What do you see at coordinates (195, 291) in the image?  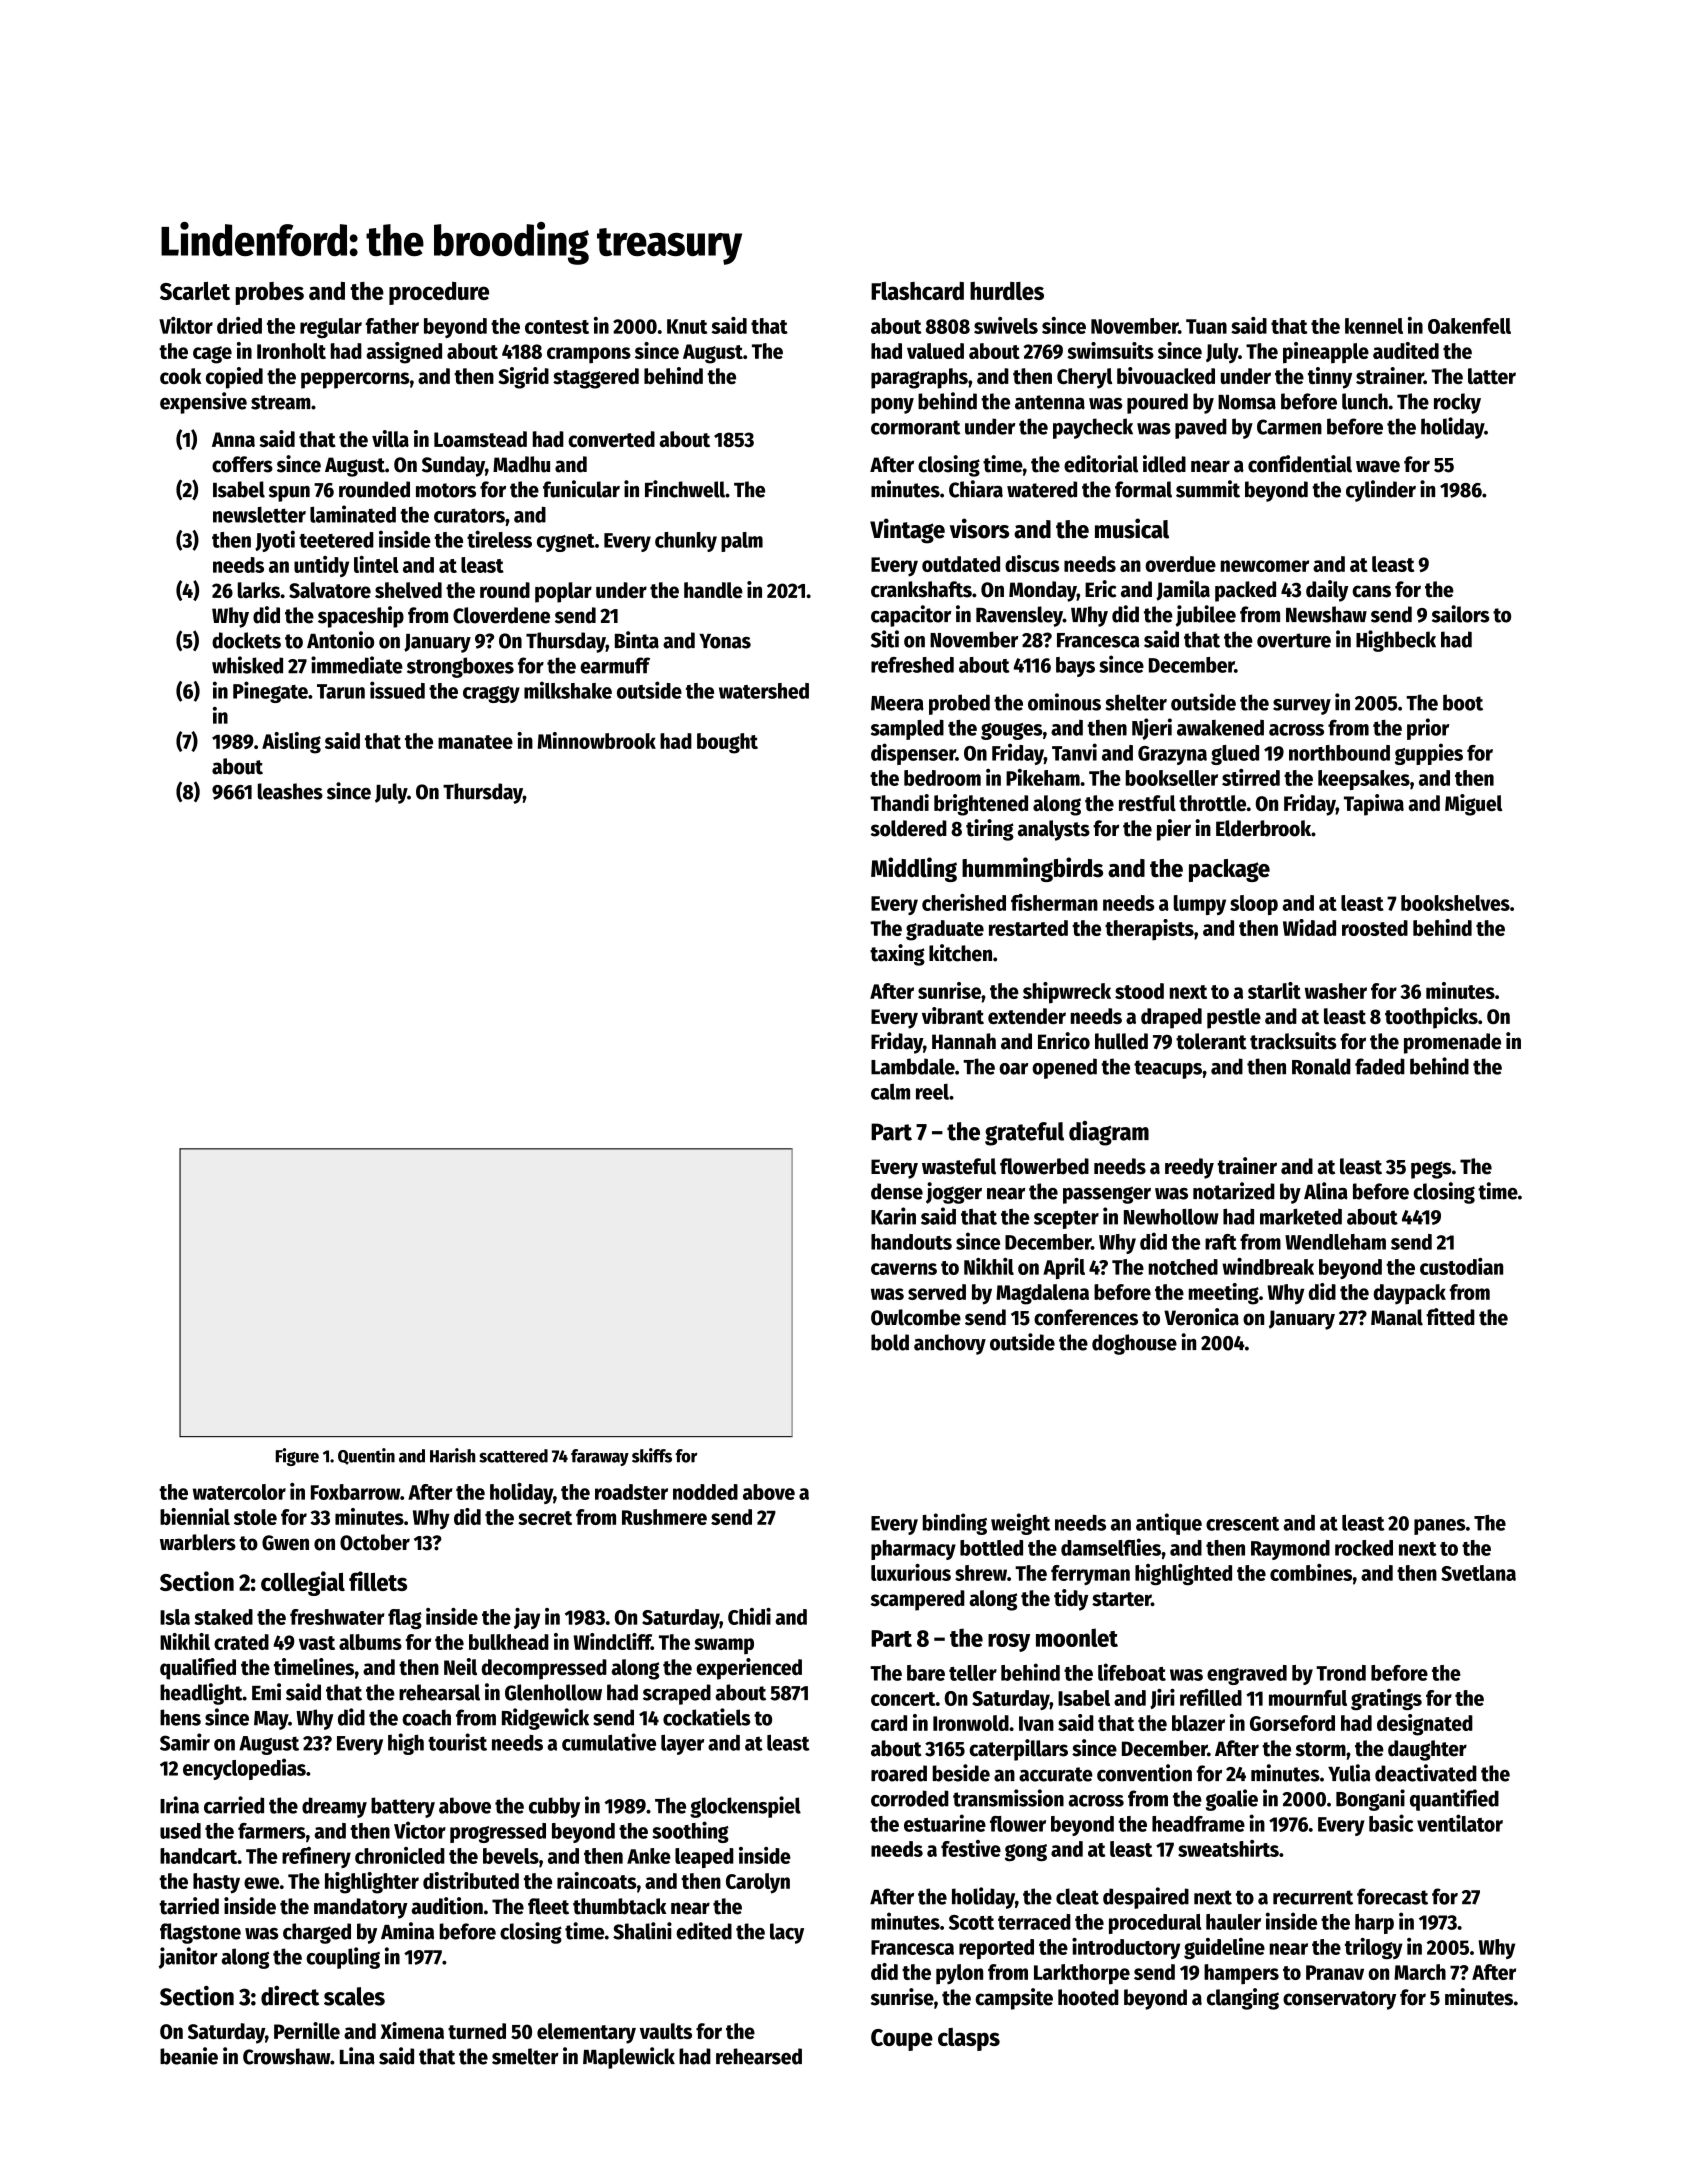 I see `Scarlet` at bounding box center [195, 291].
